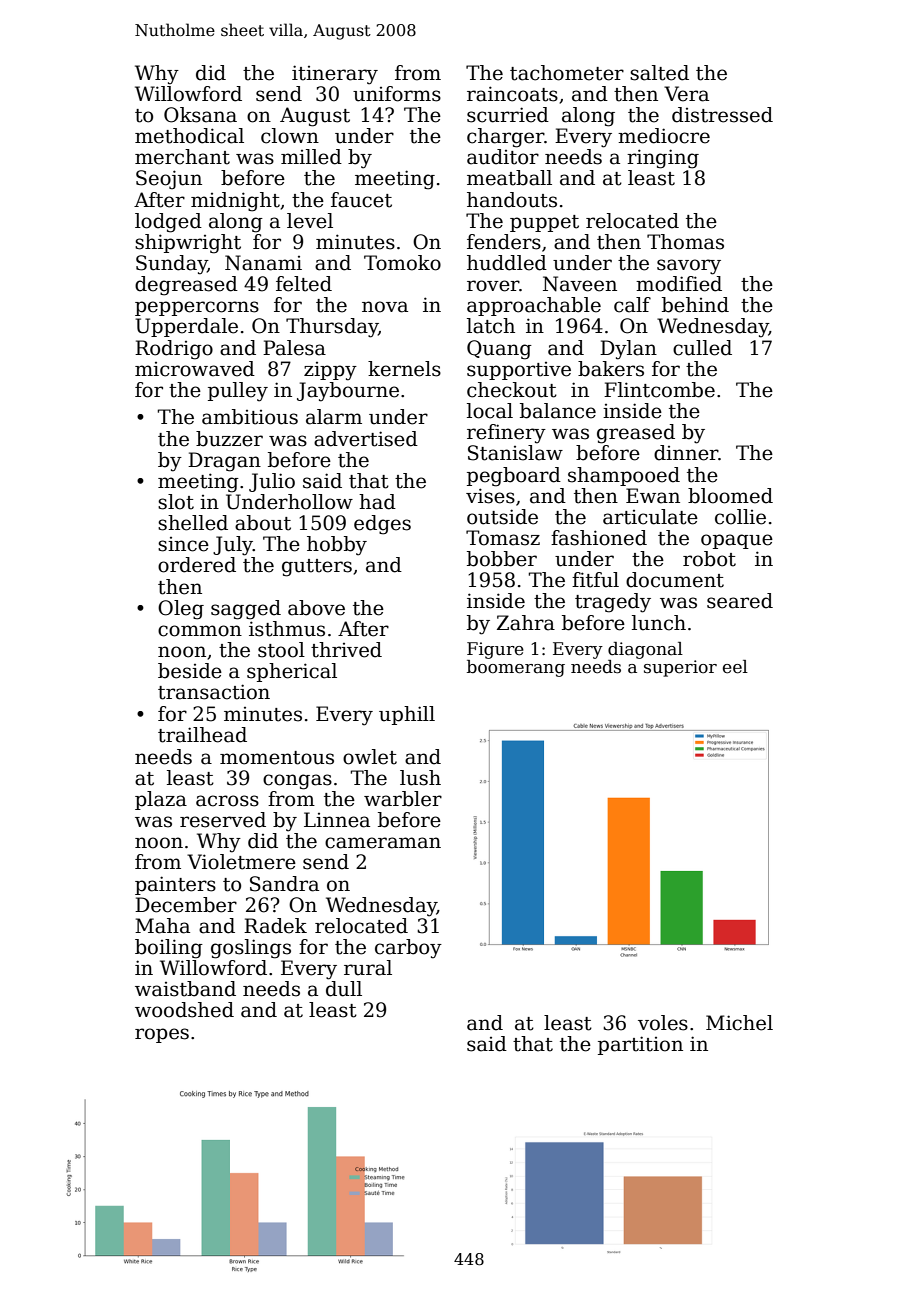 Image resolution: width=908 pixels, height=1316 pixels. Describe the element at coordinates (277, 758) in the document. I see `momentous` at that location.
